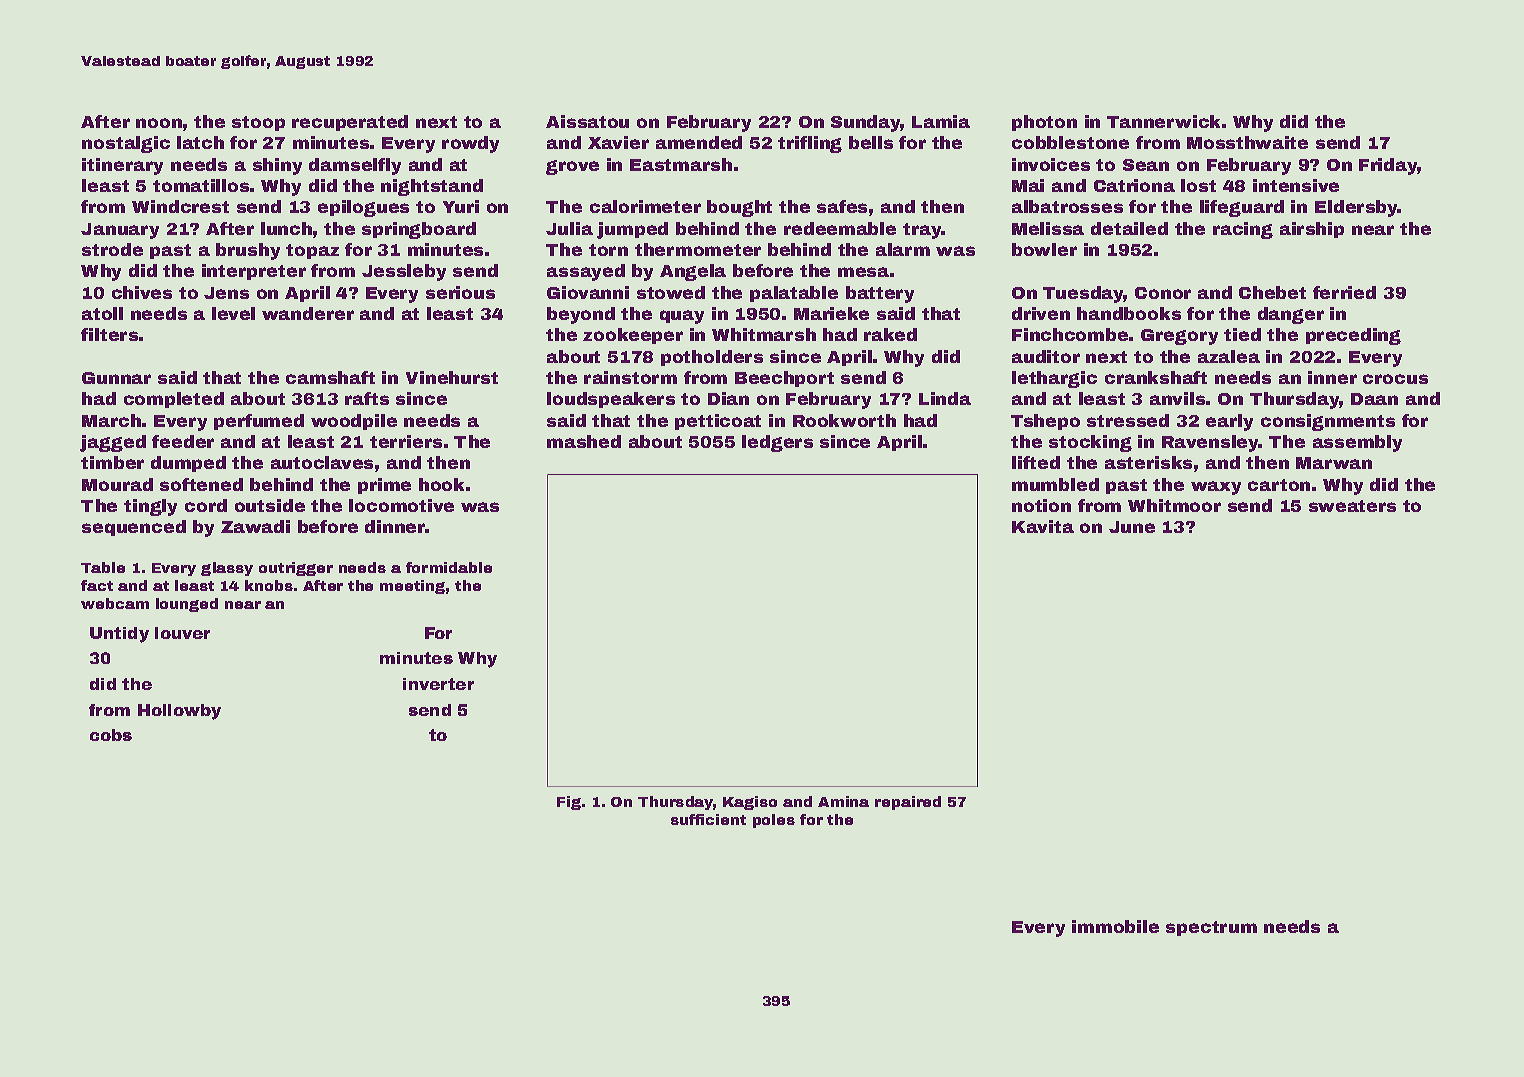 The width and height of the screenshot is (1524, 1077). I want to click on Vinehurst, so click(452, 377).
